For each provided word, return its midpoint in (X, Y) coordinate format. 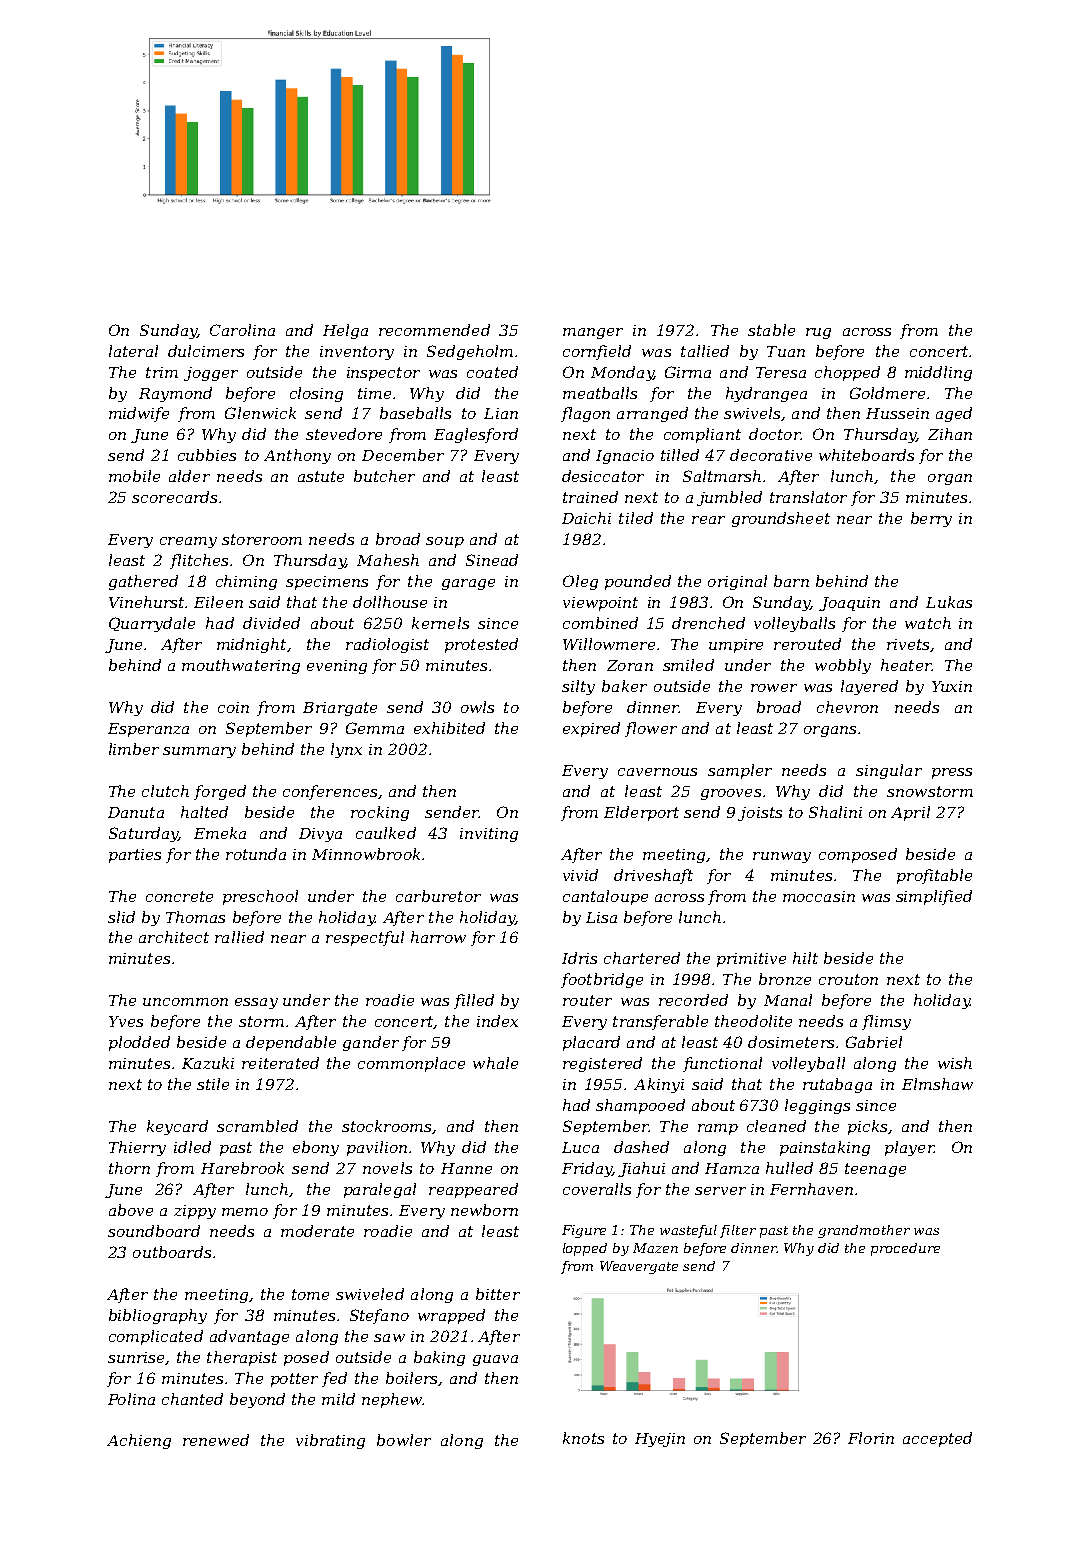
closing (316, 394)
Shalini (835, 812)
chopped (847, 373)
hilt (805, 958)
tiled (636, 518)
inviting (489, 835)
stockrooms (386, 1126)
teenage (875, 1170)
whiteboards (866, 455)
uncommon (185, 1002)
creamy (188, 542)
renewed (216, 1440)
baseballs (415, 413)
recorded (693, 1000)
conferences (330, 792)
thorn (129, 1168)
